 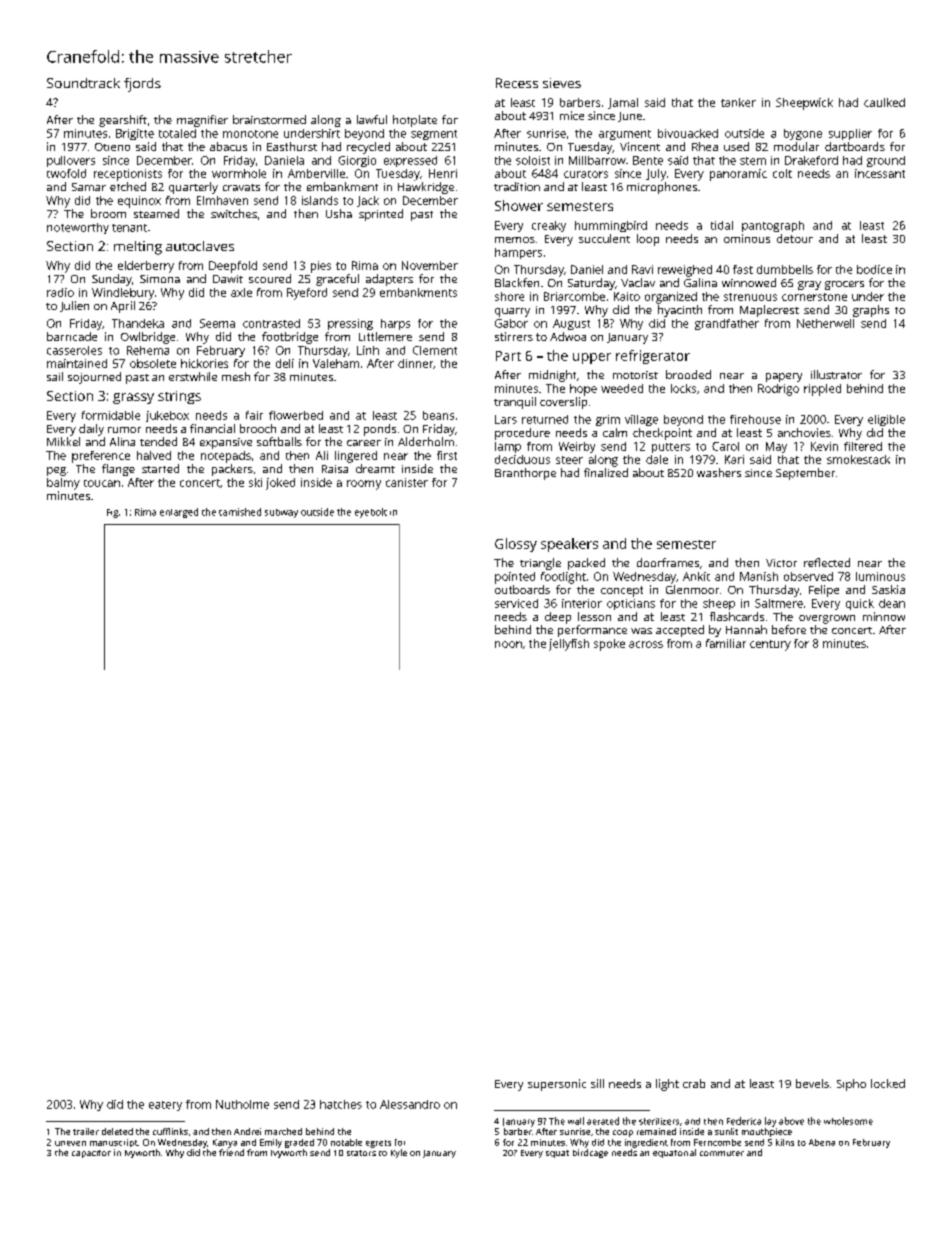 What do you see at coordinates (91, 1154) in the screenshot?
I see `capacitor` at bounding box center [91, 1154].
